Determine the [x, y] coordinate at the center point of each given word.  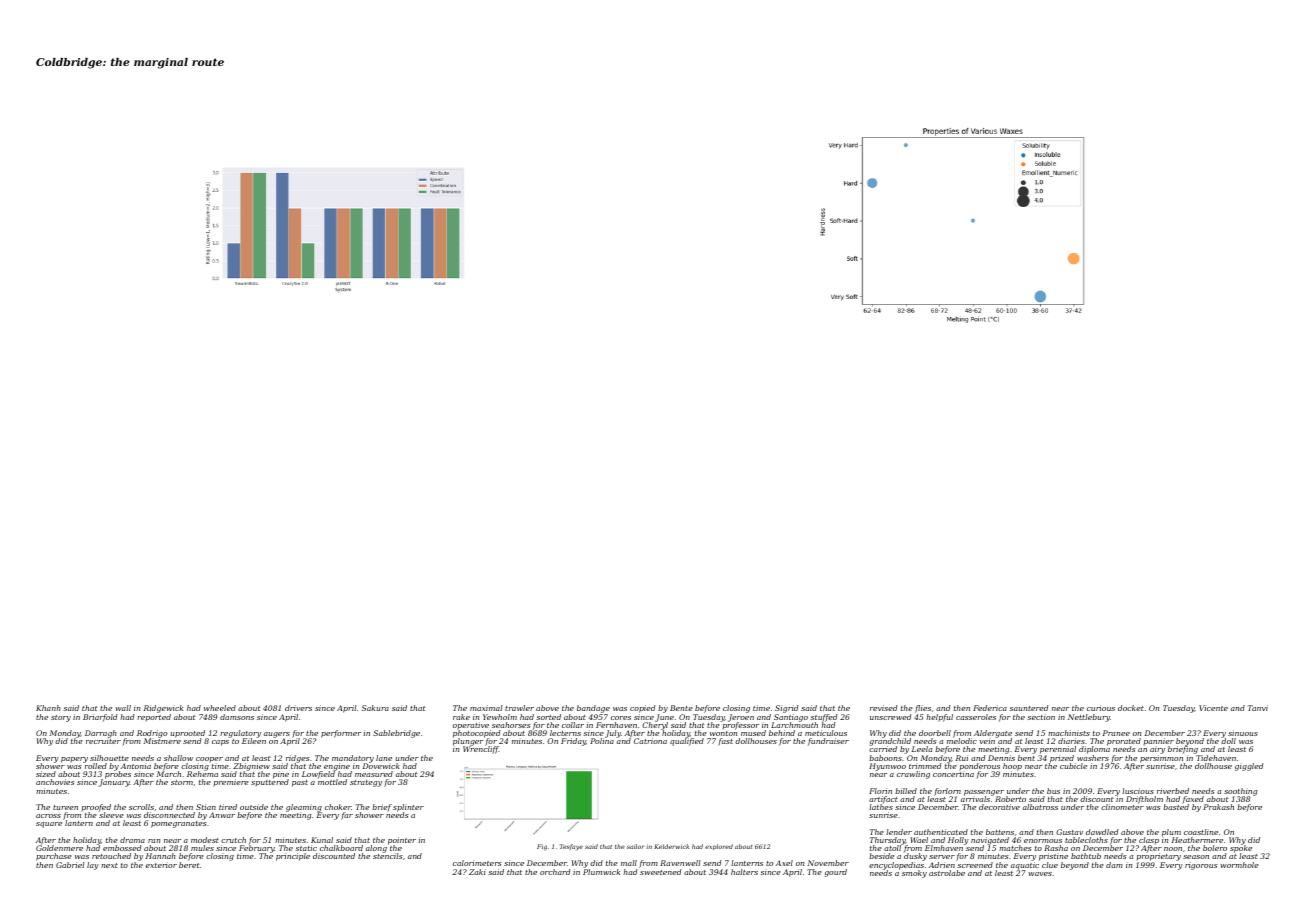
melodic [962, 741]
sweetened [660, 872]
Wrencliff [481, 750]
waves [1040, 874]
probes [118, 775]
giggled [1249, 767]
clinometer [1122, 807]
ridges [298, 759]
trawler [519, 708]
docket [1131, 708]
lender [899, 832]
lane [384, 758]
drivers [298, 708]
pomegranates [179, 824]
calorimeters [477, 863]
